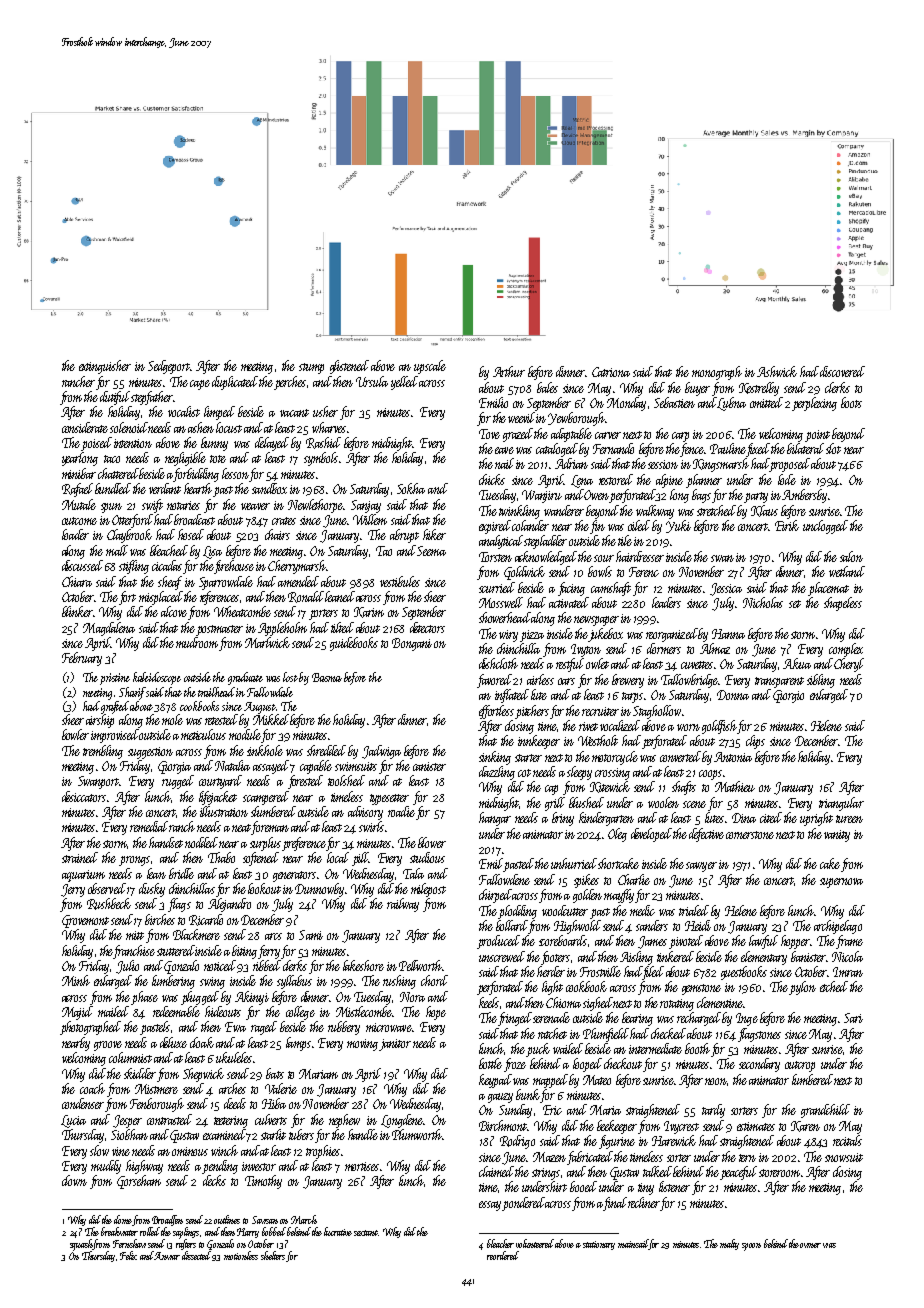  I want to click on desiccators, so click(84, 796).
